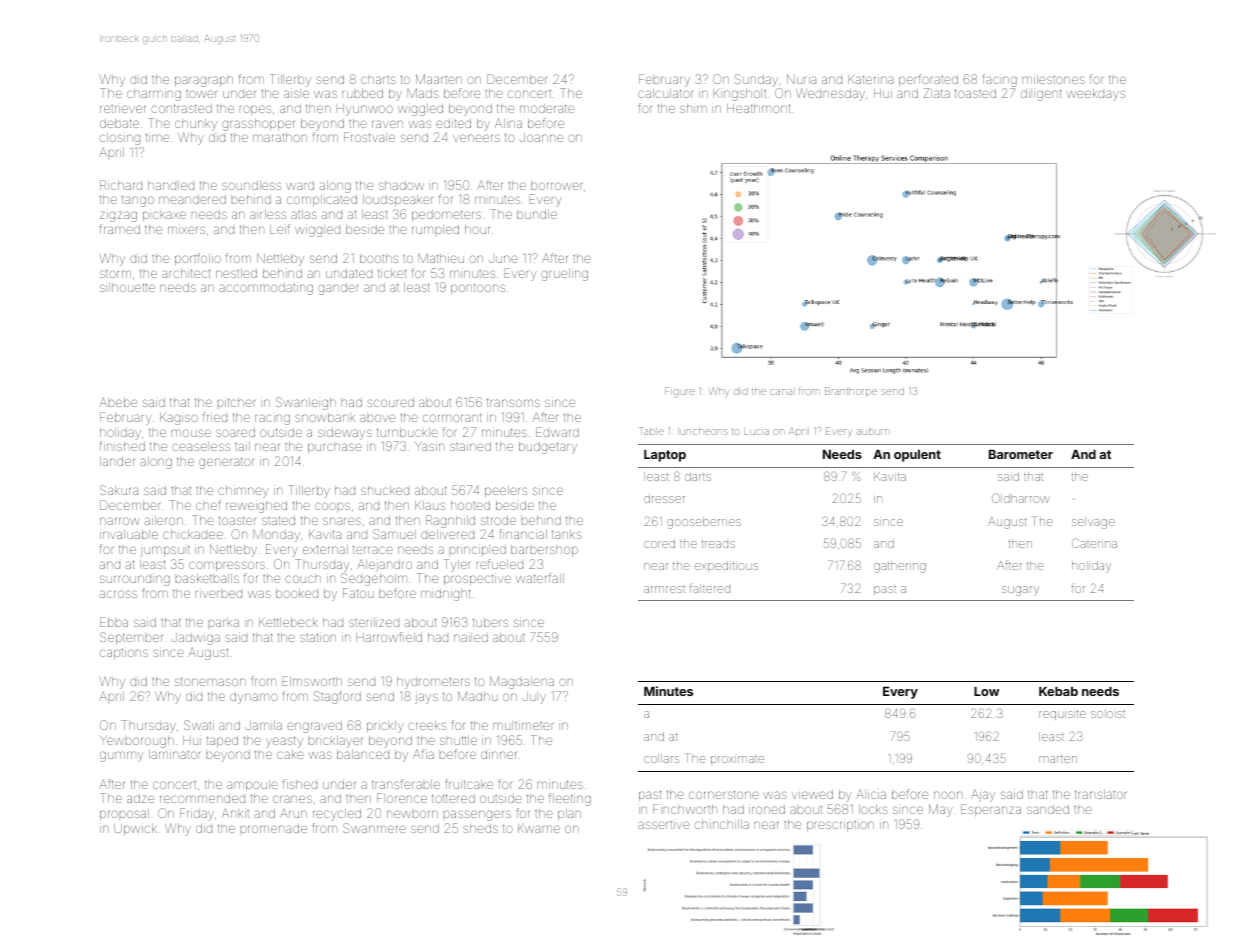 This document has width=1233, height=952. What do you see at coordinates (801, 79) in the document?
I see `Nuria` at bounding box center [801, 79].
